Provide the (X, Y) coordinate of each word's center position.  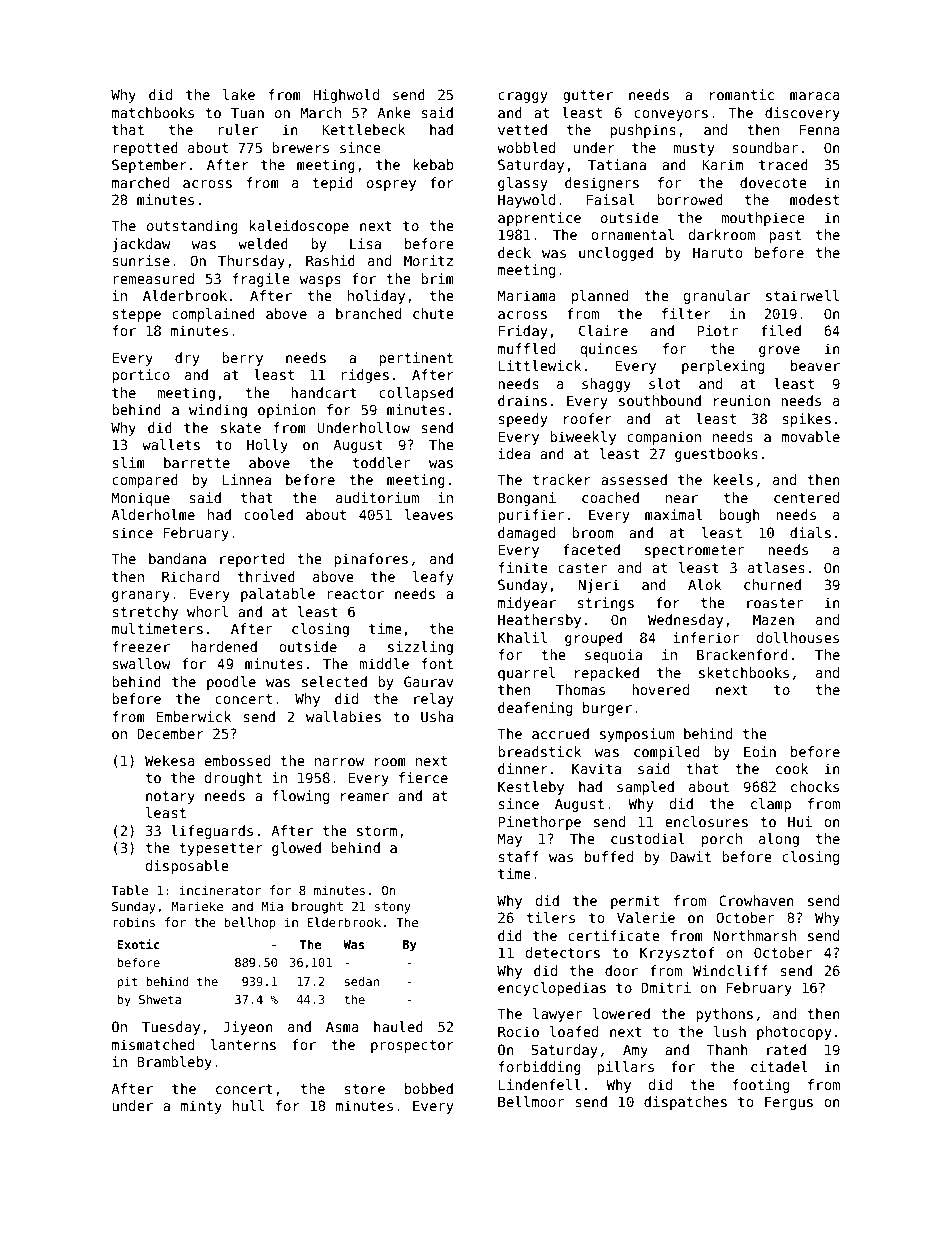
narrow (339, 762)
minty (201, 1107)
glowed (296, 849)
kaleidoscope (299, 227)
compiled (666, 753)
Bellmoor (531, 1101)
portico (141, 376)
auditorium (377, 497)
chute (433, 313)
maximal (674, 514)
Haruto (717, 252)
